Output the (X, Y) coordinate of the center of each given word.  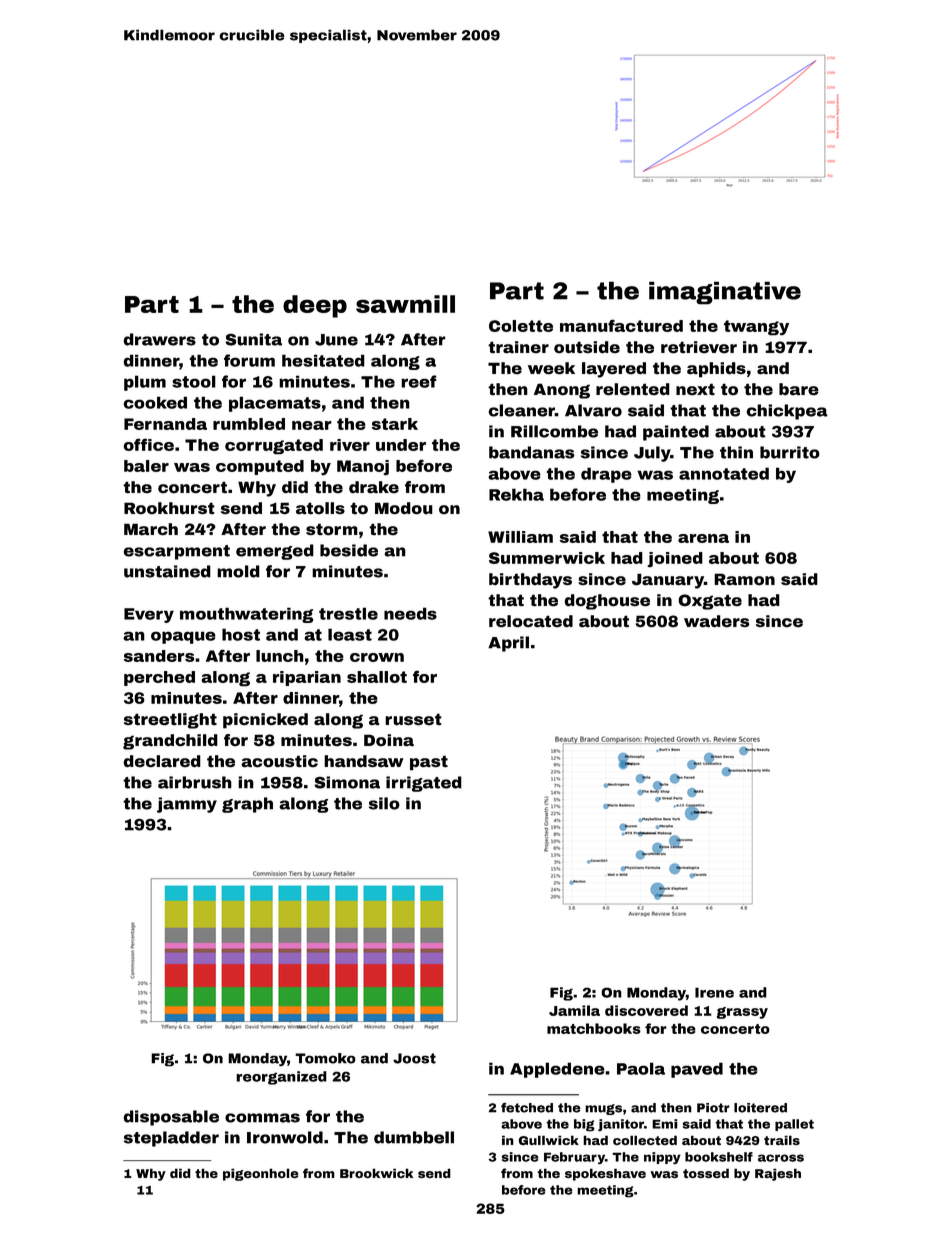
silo (384, 803)
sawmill (405, 304)
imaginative (725, 293)
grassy (742, 1013)
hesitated (323, 360)
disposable (171, 1118)
